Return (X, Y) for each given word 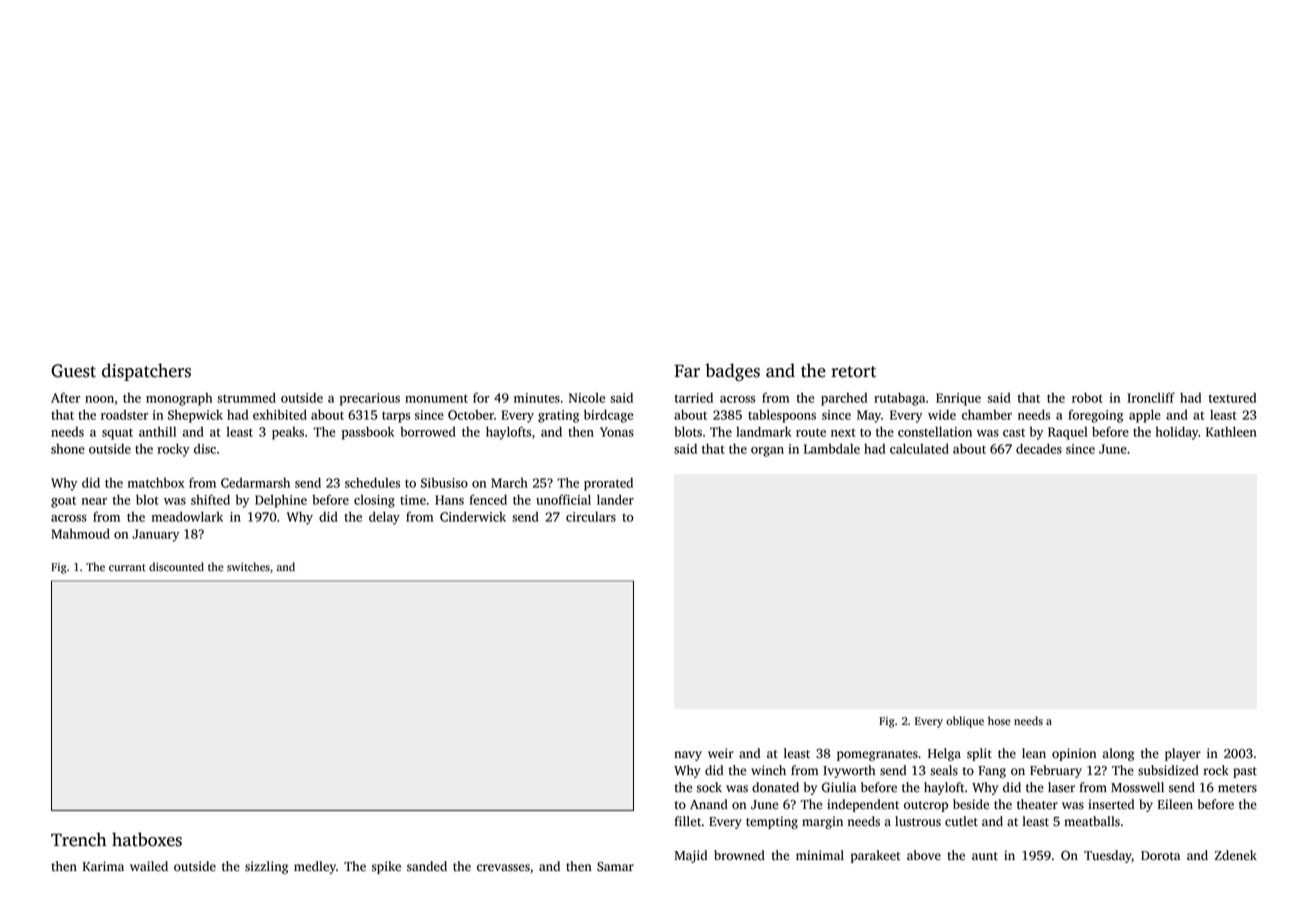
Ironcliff (1151, 397)
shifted (210, 499)
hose (999, 721)
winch (768, 770)
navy (688, 756)
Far (687, 371)
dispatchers (146, 372)
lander (615, 499)
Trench (78, 839)
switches (248, 567)
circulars (591, 517)
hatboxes (147, 839)
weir (721, 753)
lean (1034, 753)
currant (127, 568)
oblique (965, 722)
